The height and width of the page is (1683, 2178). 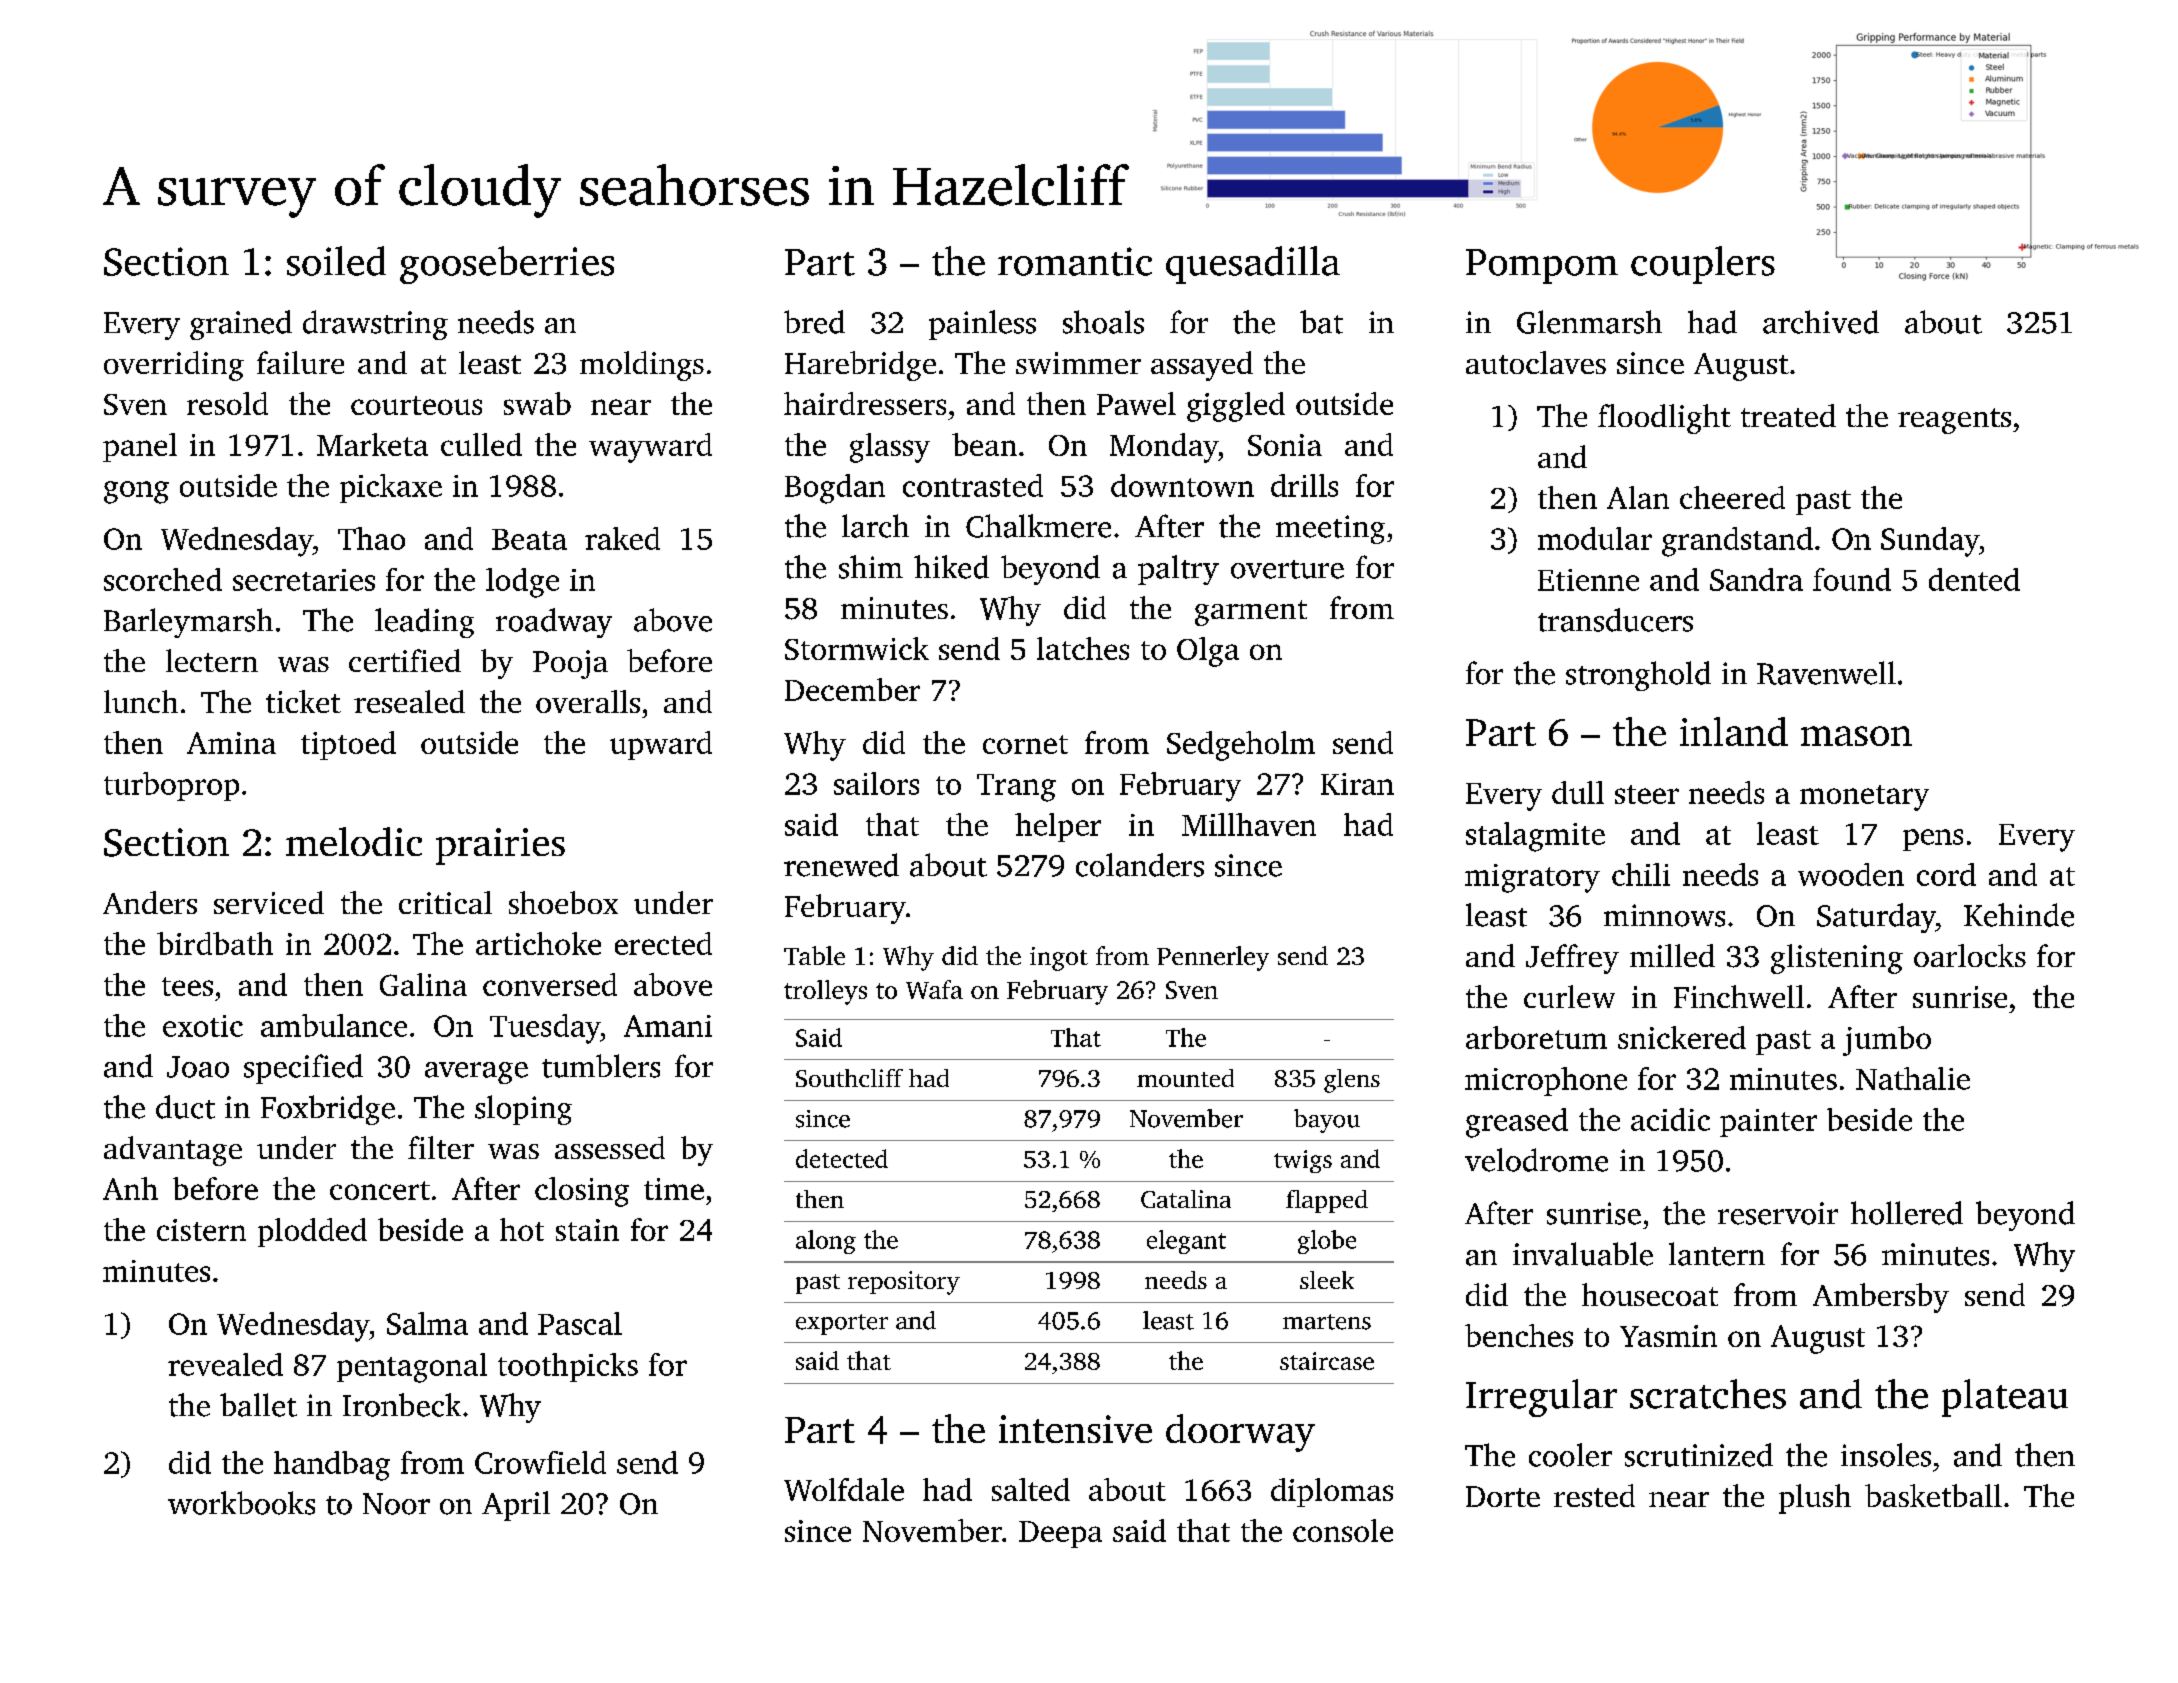 I want to click on dented, so click(x=1974, y=579).
